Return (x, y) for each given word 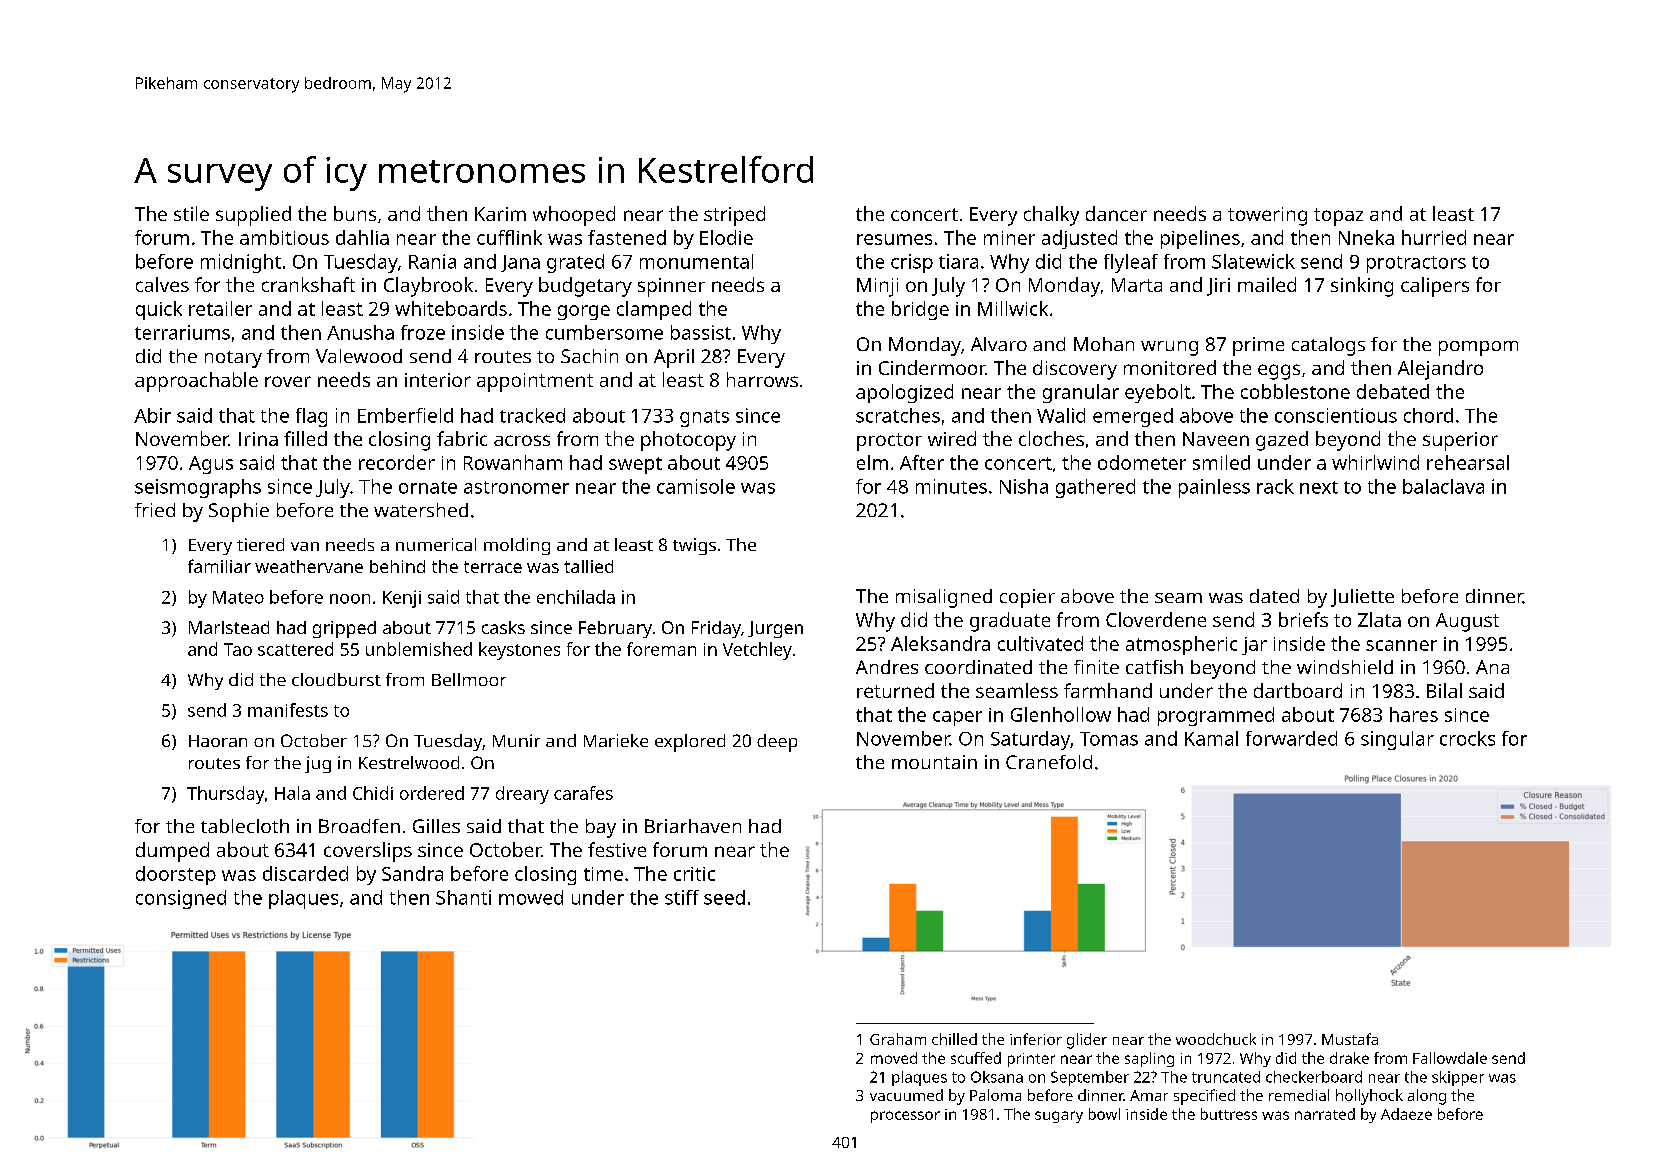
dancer (1116, 213)
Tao (238, 649)
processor (905, 1117)
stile (191, 213)
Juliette (1362, 598)
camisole (696, 486)
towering (1267, 216)
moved (894, 1058)
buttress (1229, 1114)
